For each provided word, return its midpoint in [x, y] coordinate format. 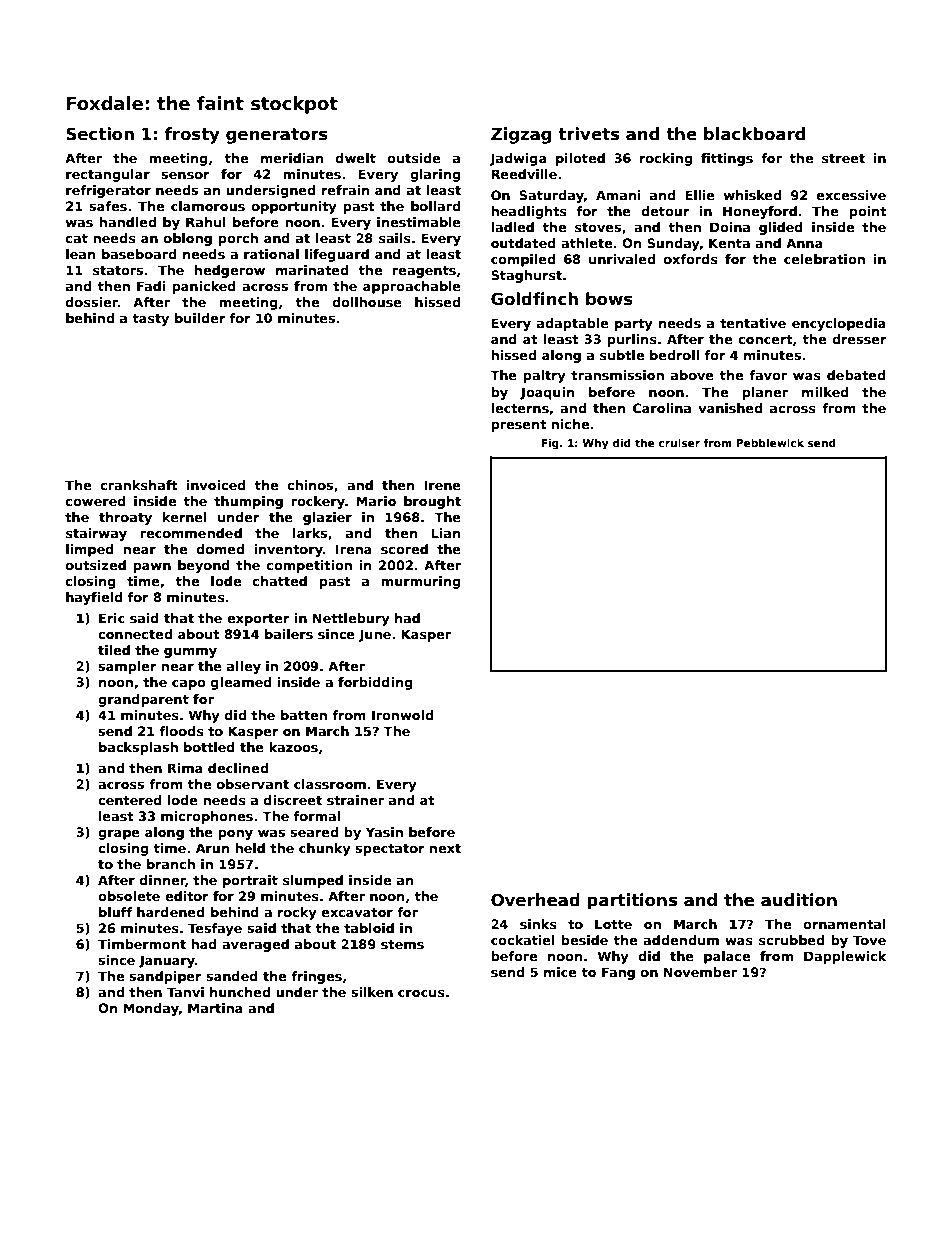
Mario [376, 501]
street [843, 158]
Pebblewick [770, 443]
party [634, 325]
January [167, 961]
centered [130, 800]
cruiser [679, 443]
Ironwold [402, 715]
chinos [310, 485]
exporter [258, 620]
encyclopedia [839, 324]
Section [100, 134]
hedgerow [229, 271]
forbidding [375, 683]
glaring [435, 175]
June [375, 635]
